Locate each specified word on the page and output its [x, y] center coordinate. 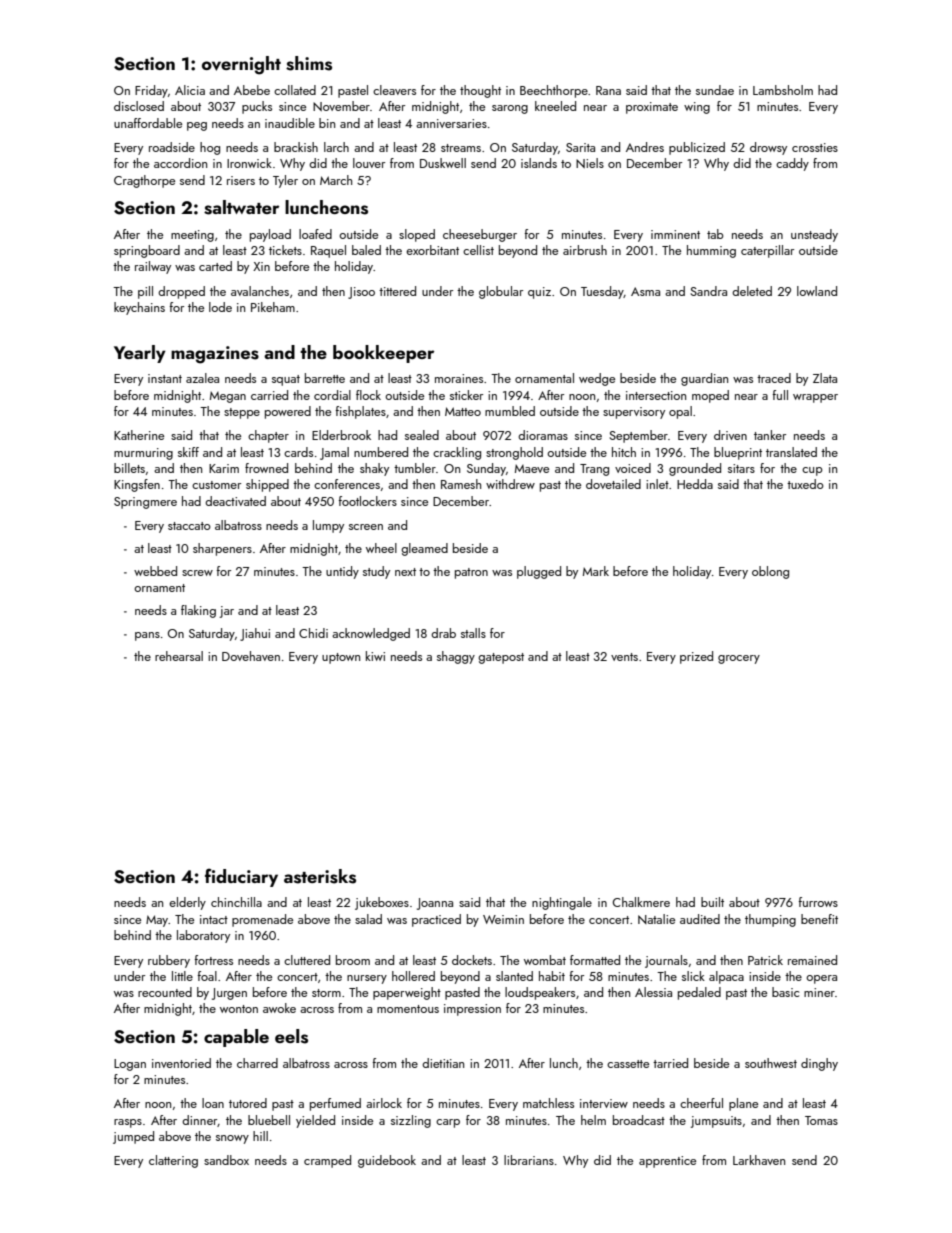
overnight [241, 65]
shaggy [456, 657]
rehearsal [179, 656]
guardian [704, 379]
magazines [215, 355]
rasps [128, 1123]
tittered [397, 291]
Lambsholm [783, 90]
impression [472, 1010]
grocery [739, 659]
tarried [670, 1063]
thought [480, 91]
